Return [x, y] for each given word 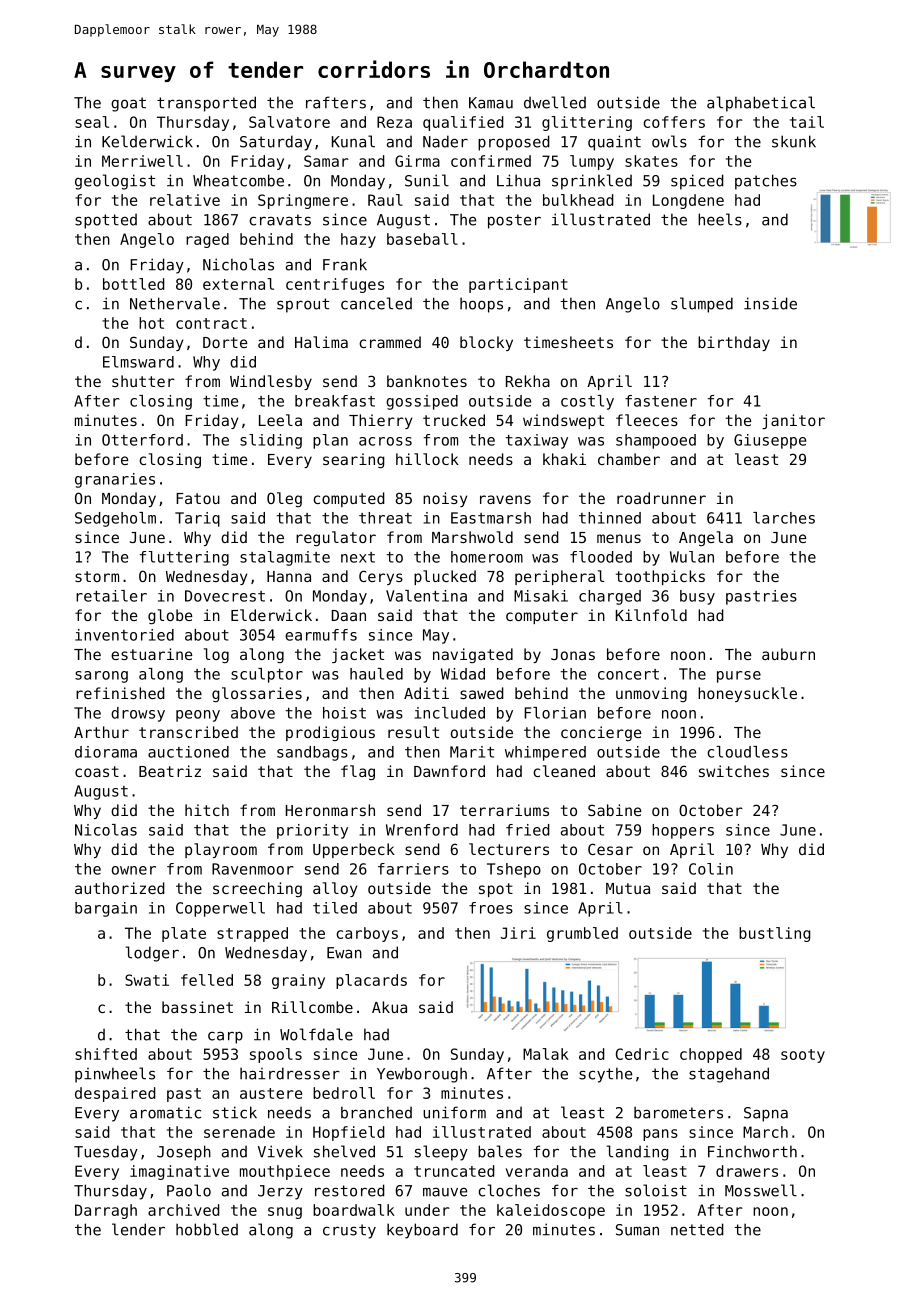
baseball [422, 239]
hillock [427, 459]
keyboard [422, 1231]
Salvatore [289, 122]
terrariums [504, 810]
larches [784, 518]
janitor [793, 421]
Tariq [197, 519]
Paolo [189, 1190]
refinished [120, 693]
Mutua [628, 888]
